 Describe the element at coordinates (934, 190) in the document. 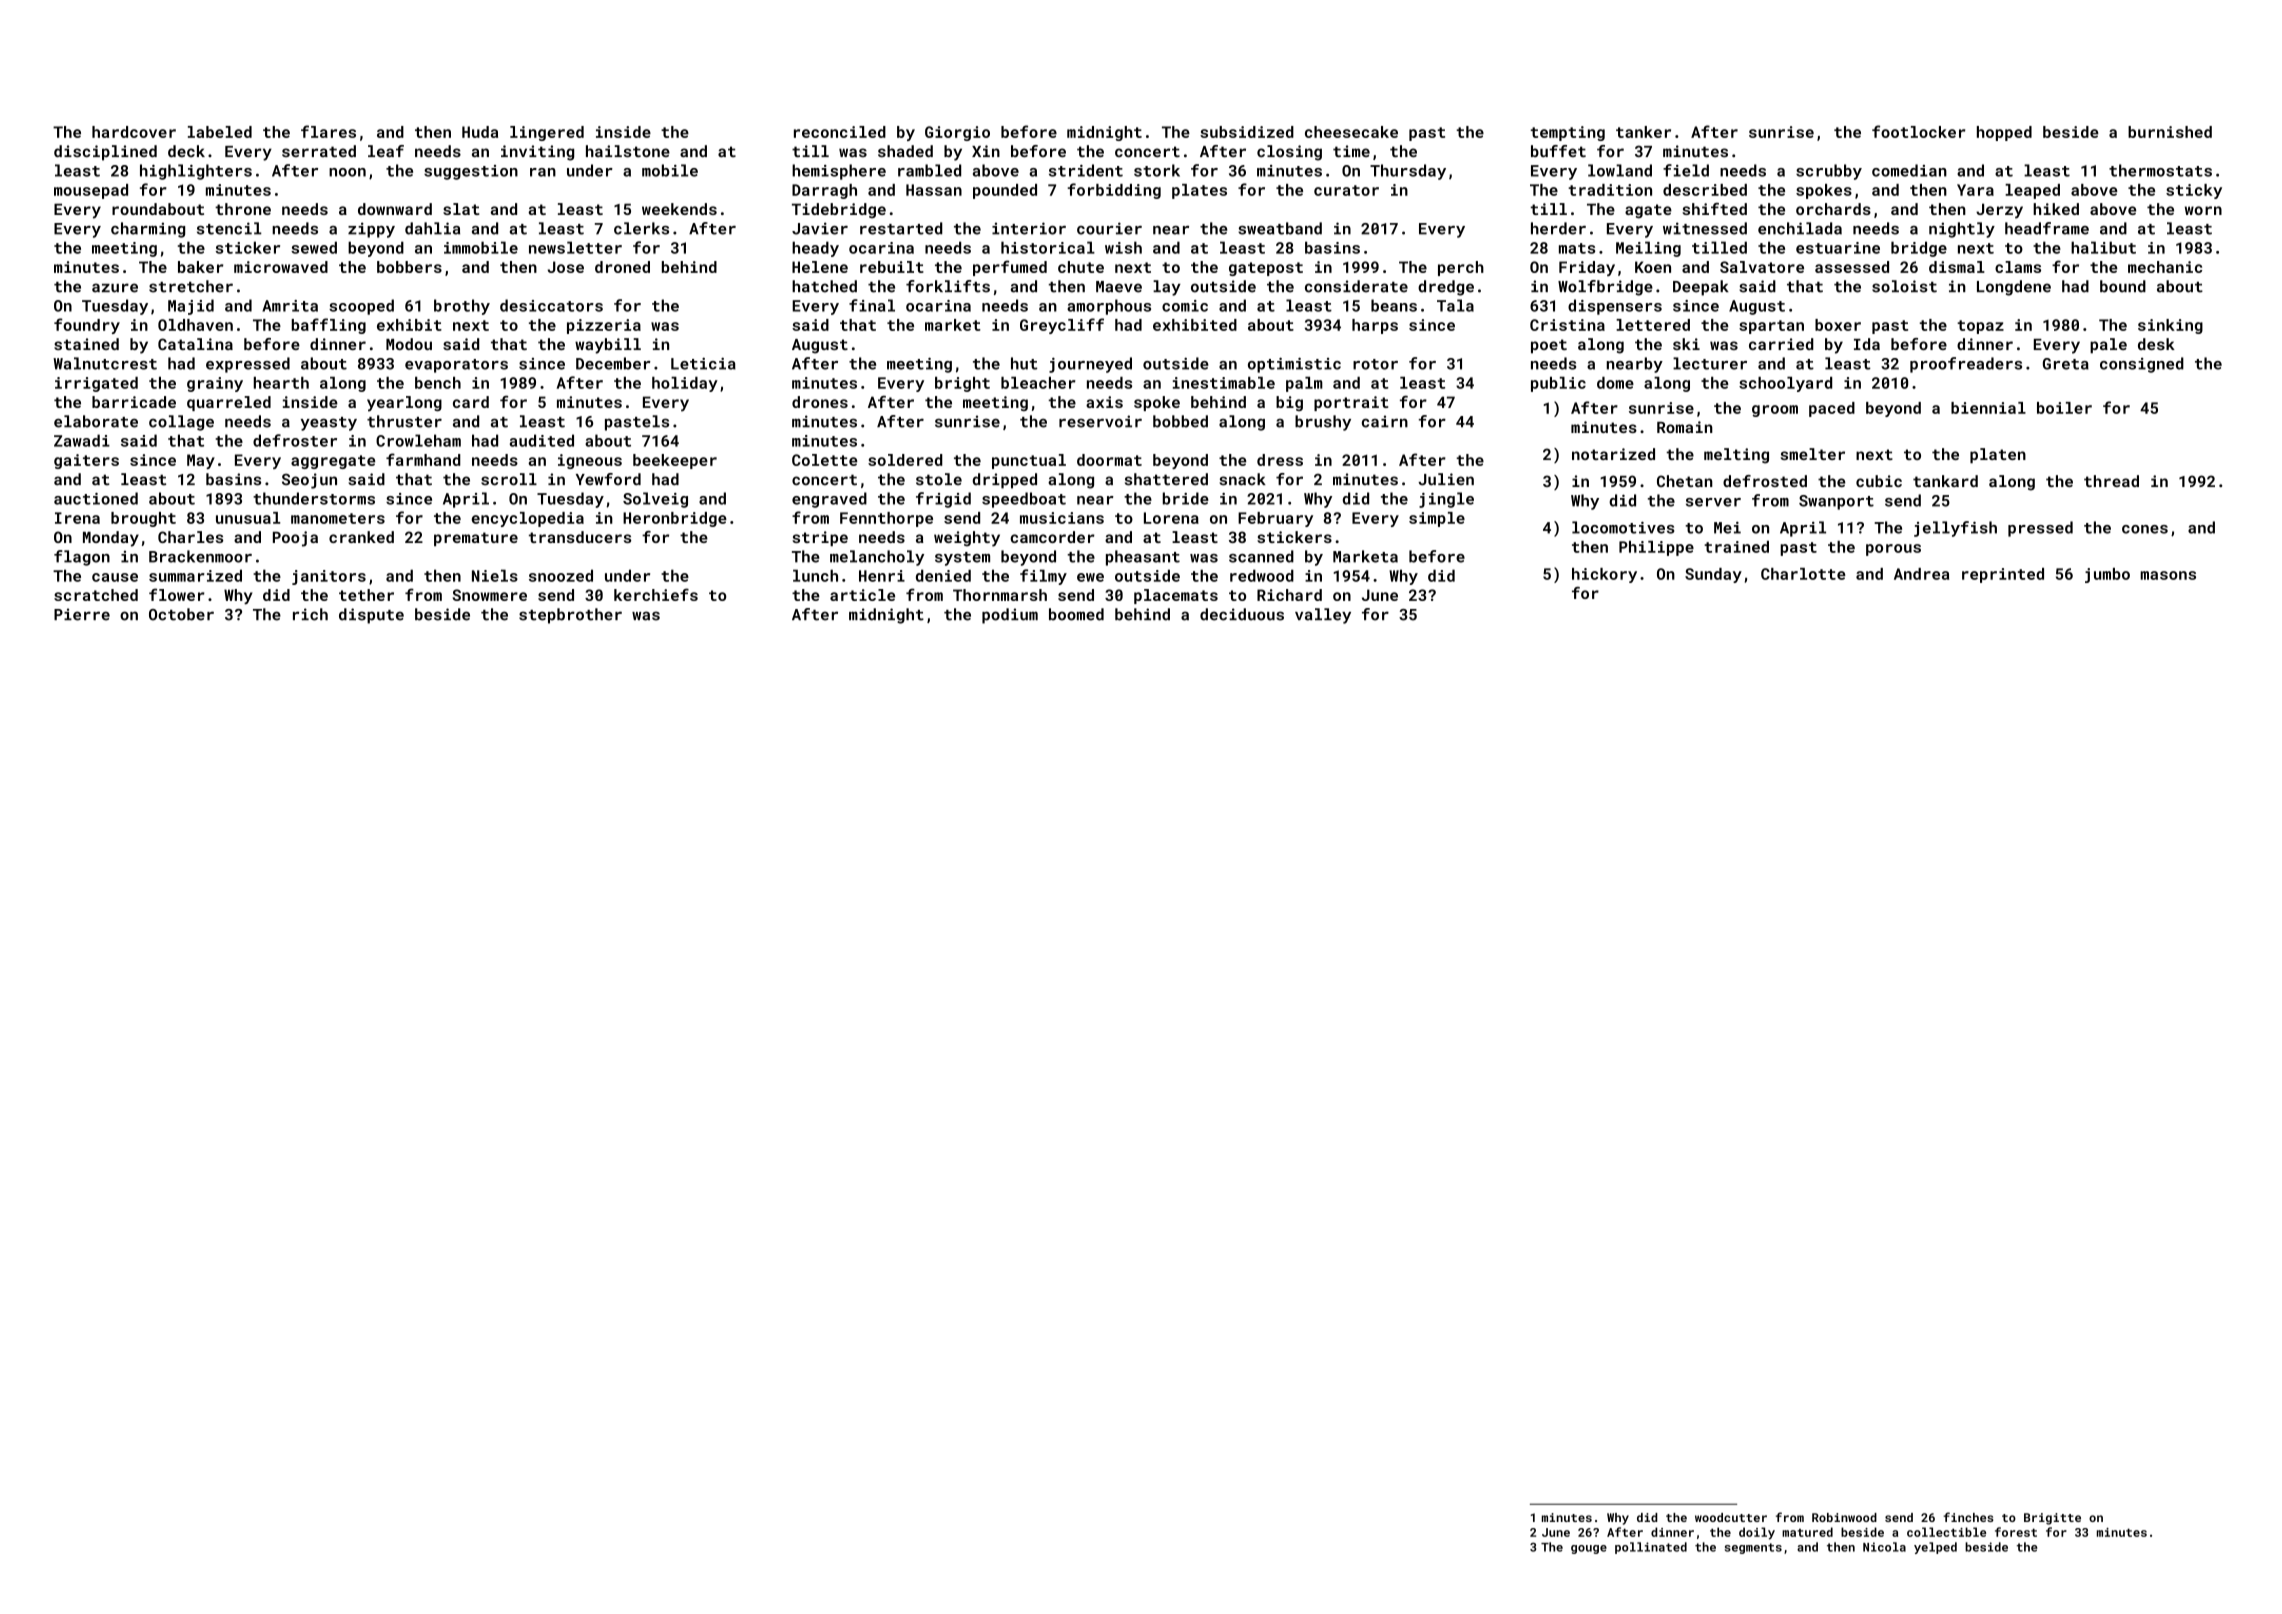

I see `Hassan` at that location.
